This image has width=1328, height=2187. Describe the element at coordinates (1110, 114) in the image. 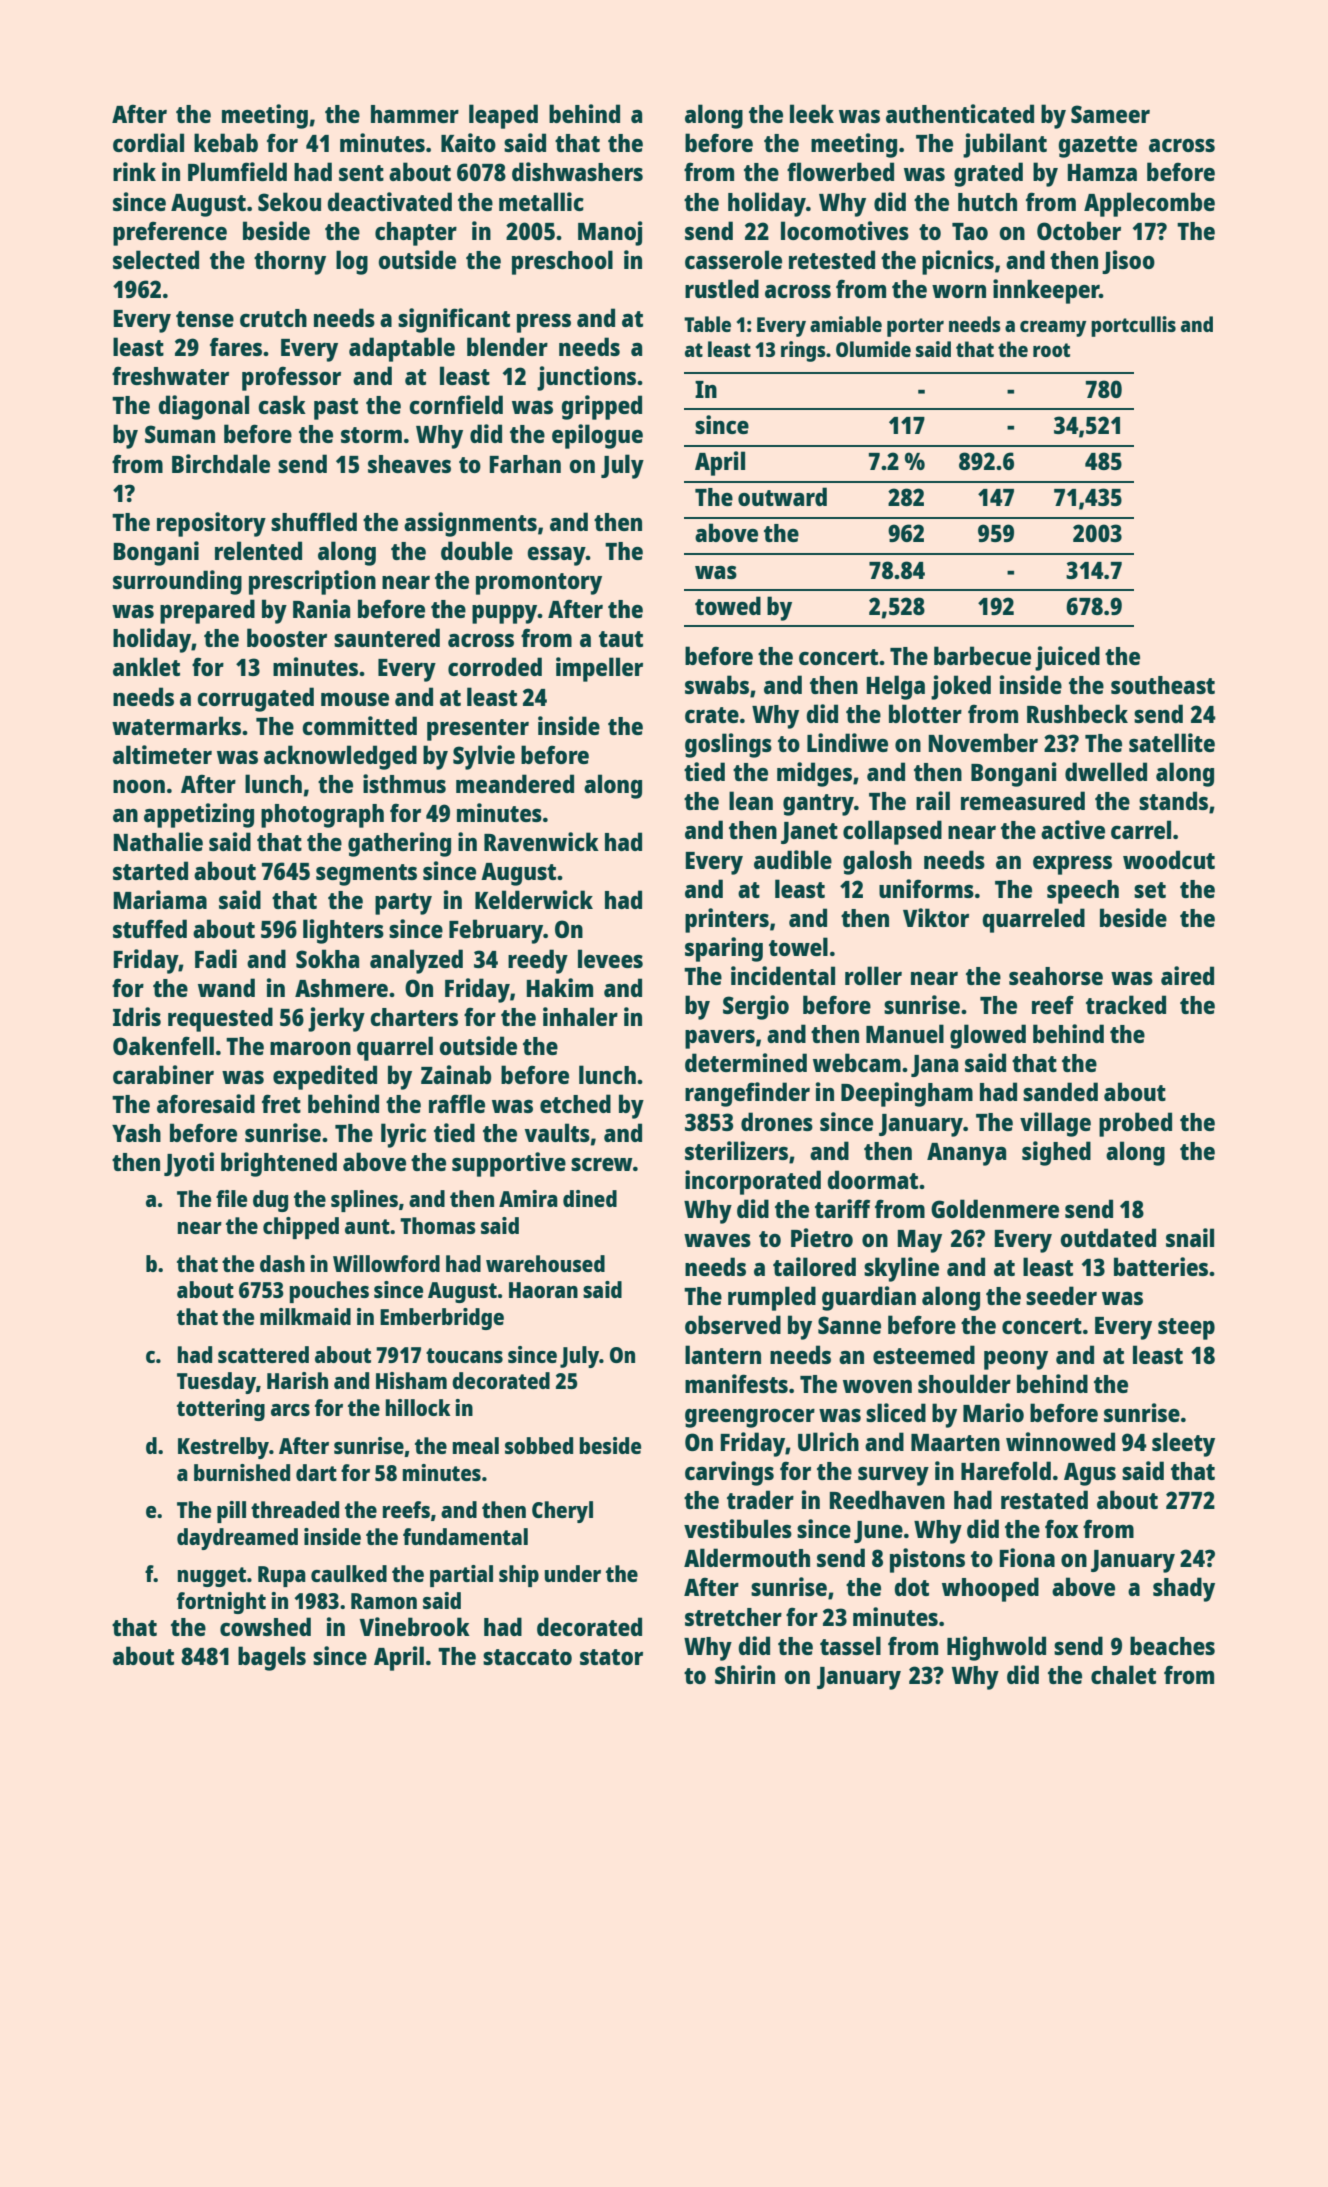

I see `Sameer` at that location.
